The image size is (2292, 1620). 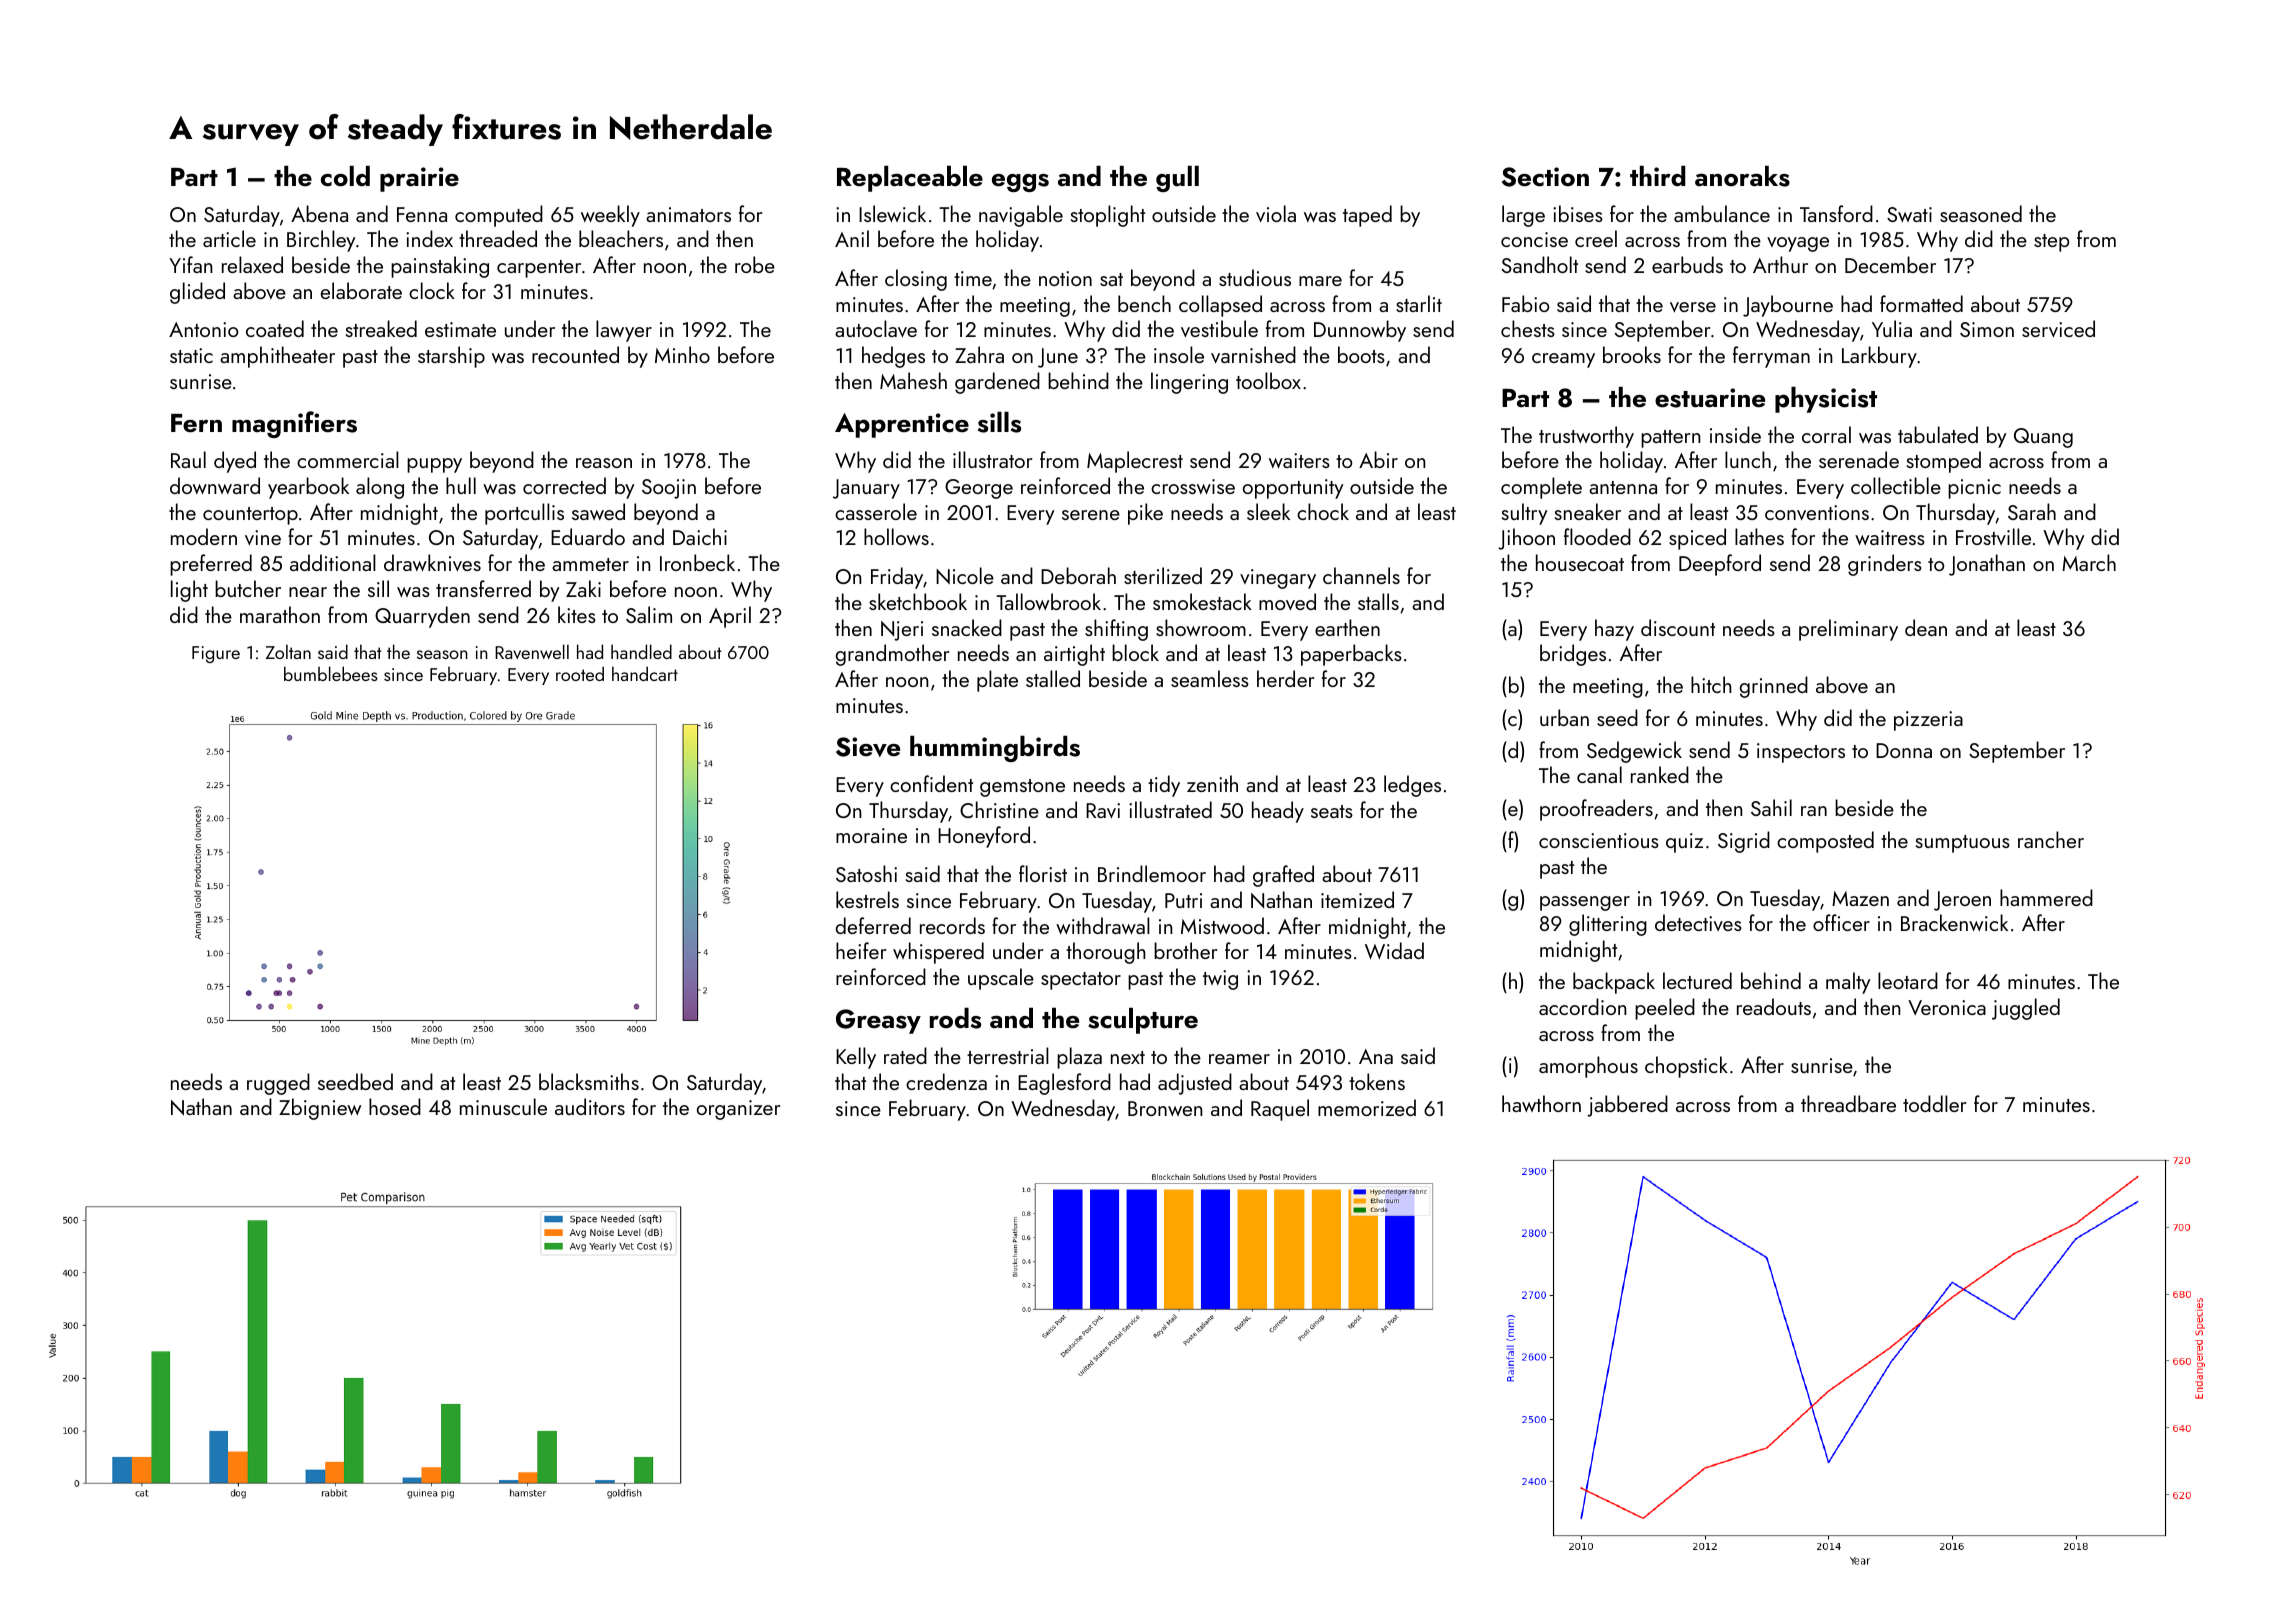 What do you see at coordinates (1357, 899) in the screenshot?
I see `itemized` at bounding box center [1357, 899].
